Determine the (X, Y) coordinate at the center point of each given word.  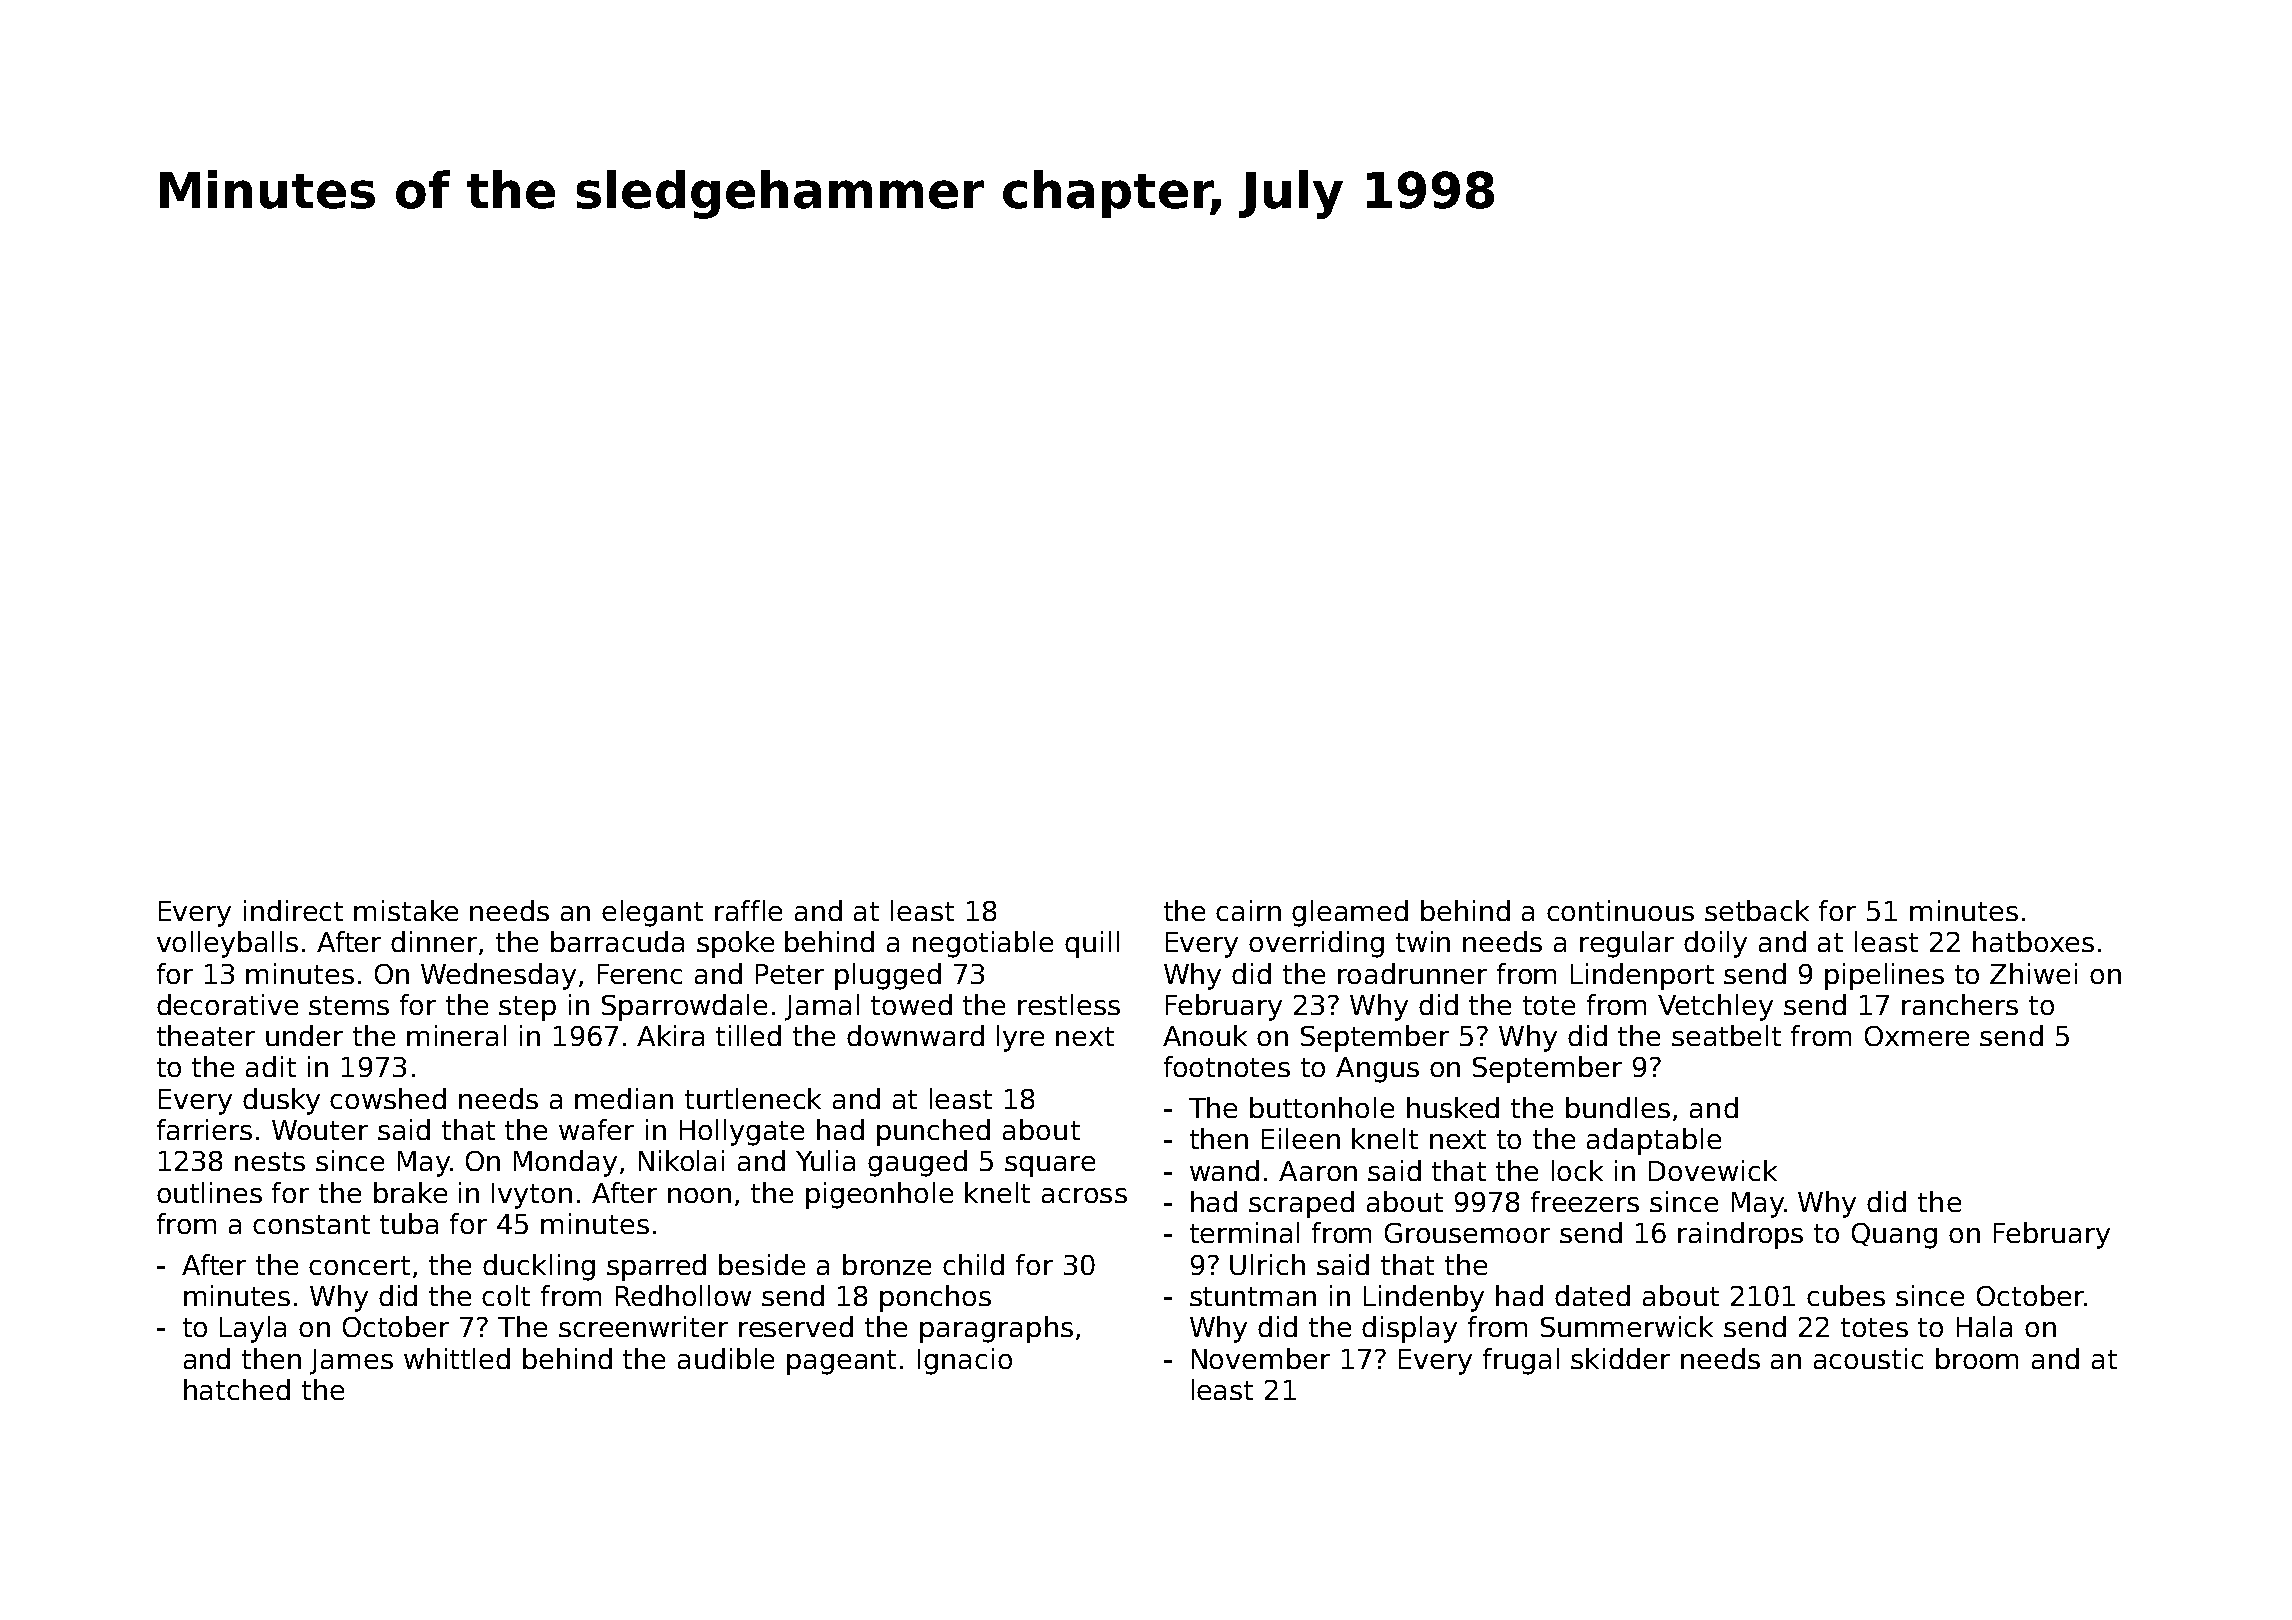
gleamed (1350, 913)
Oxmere (1917, 1036)
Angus (1377, 1070)
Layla (253, 1329)
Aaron (1318, 1171)
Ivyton (532, 1196)
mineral (456, 1035)
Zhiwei (2033, 973)
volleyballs (227, 944)
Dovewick (1713, 1170)
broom (1977, 1358)
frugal (1521, 1361)
